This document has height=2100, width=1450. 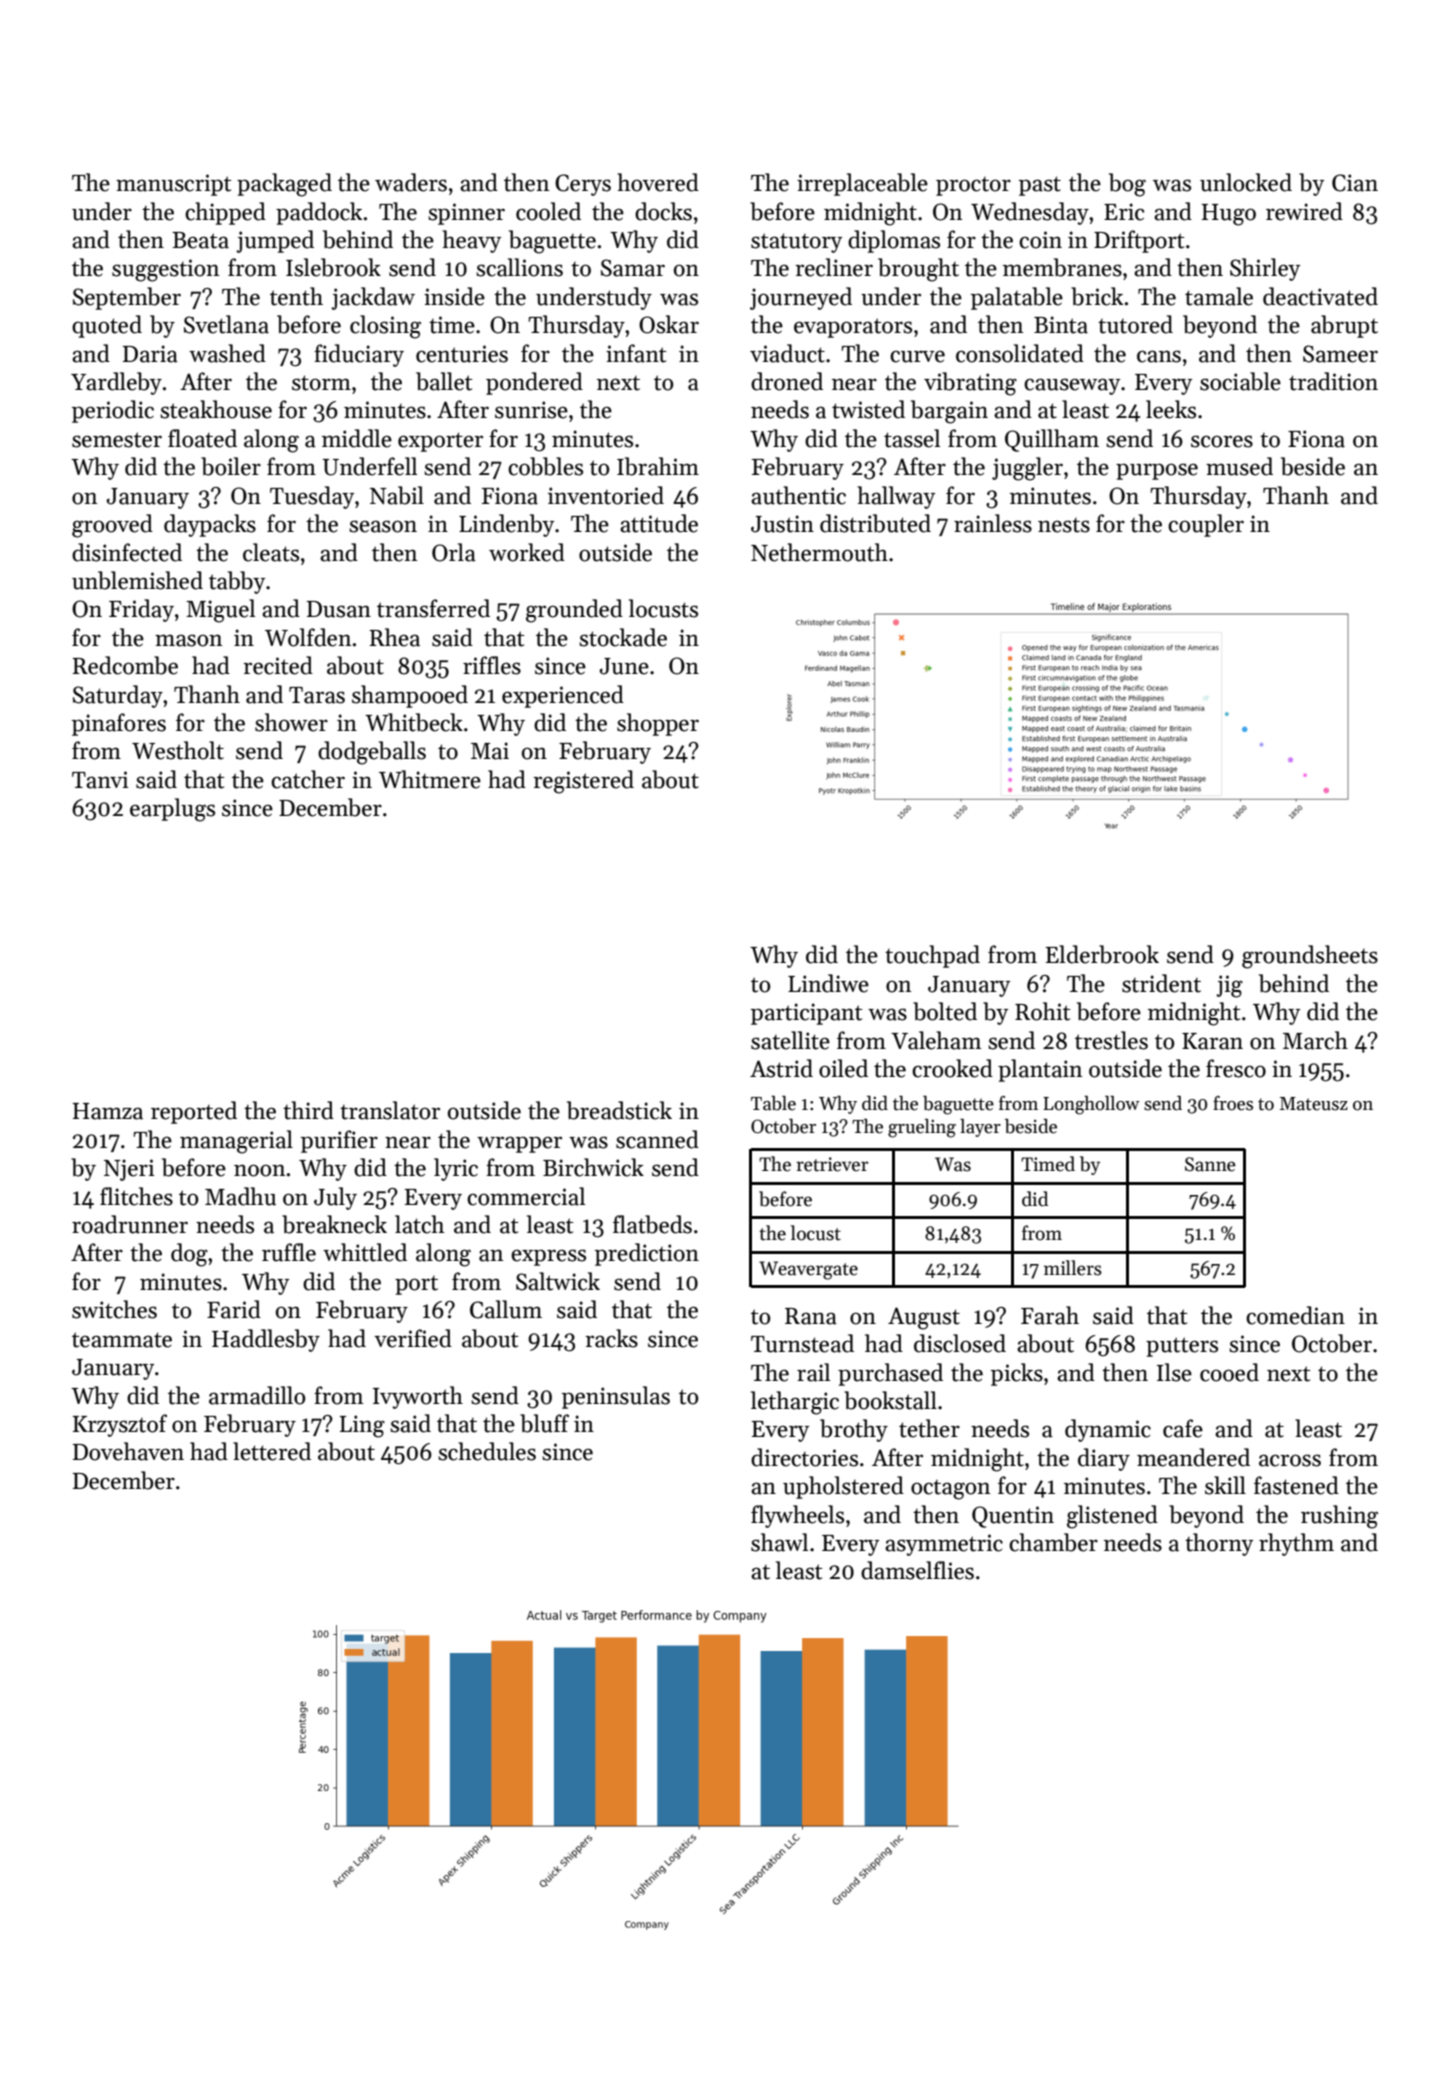 I want to click on across, so click(x=1290, y=1460).
